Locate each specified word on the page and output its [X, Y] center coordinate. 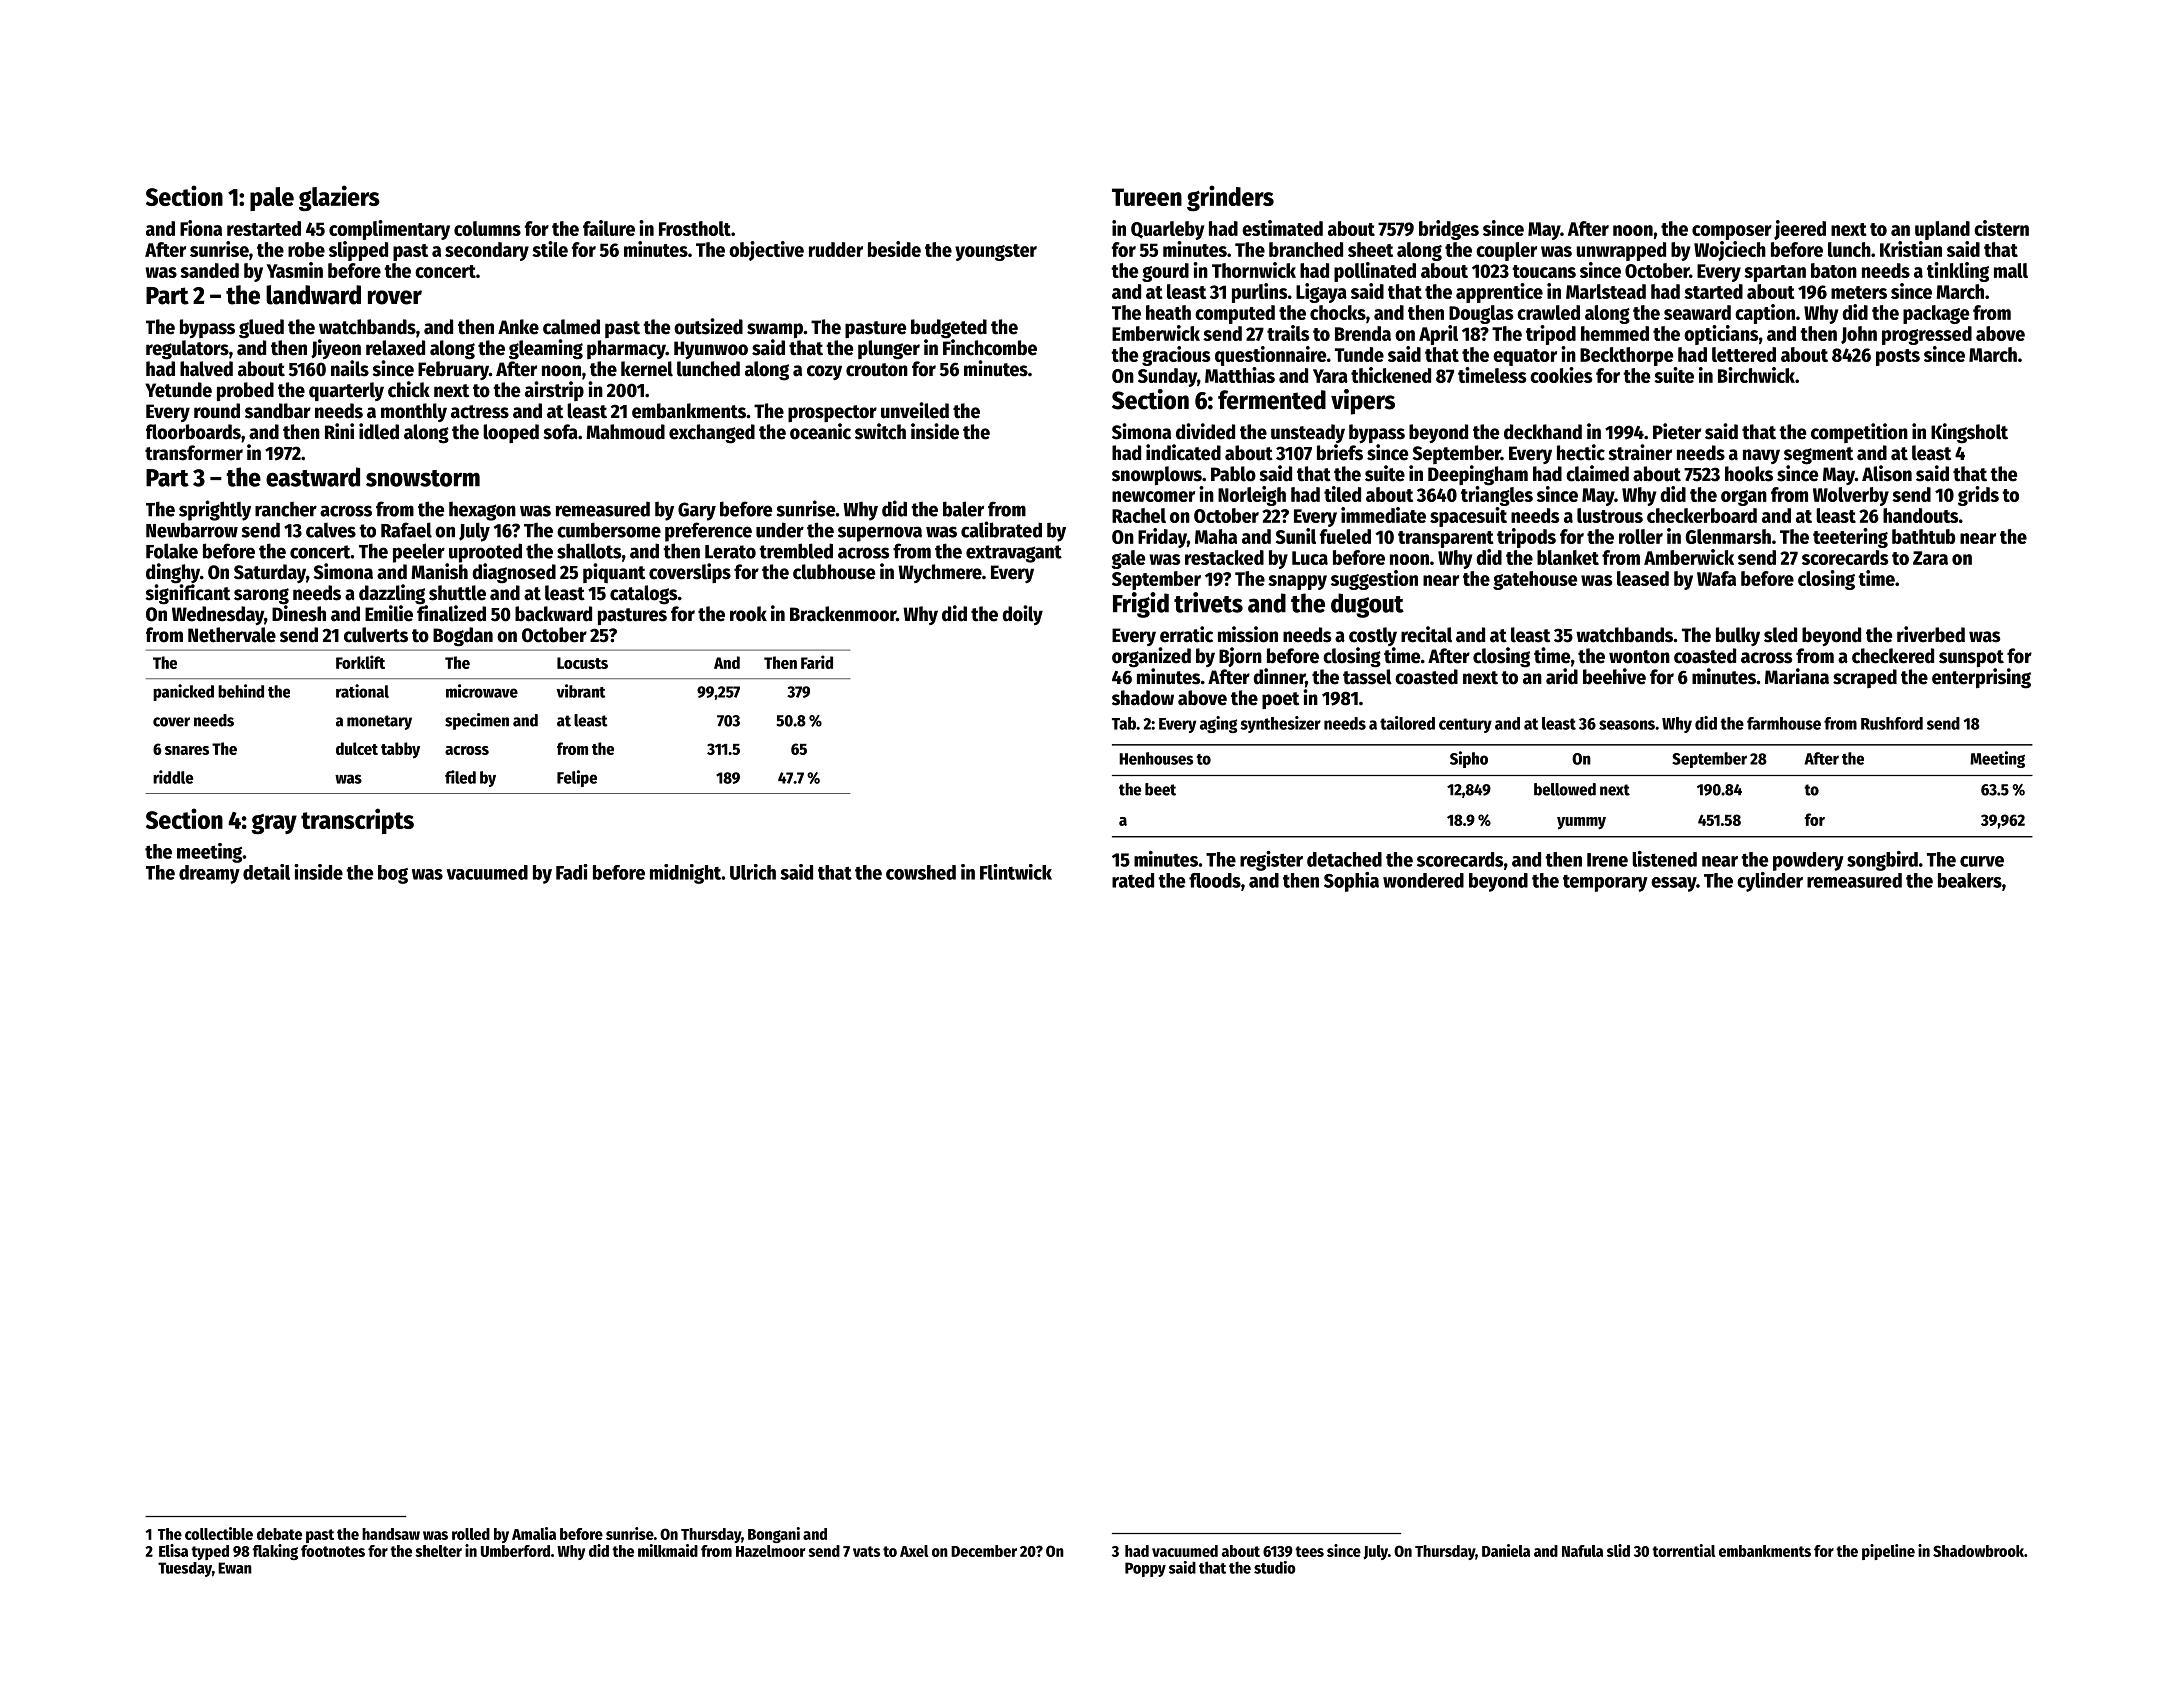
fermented [1272, 400]
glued [261, 329]
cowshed [921, 872]
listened [1664, 859]
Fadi [572, 872]
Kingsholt [1969, 433]
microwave [482, 691]
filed [460, 777]
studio [1274, 1567]
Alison [1887, 473]
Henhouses [1156, 758]
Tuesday [185, 1569]
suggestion [1374, 580]
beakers [1970, 880]
